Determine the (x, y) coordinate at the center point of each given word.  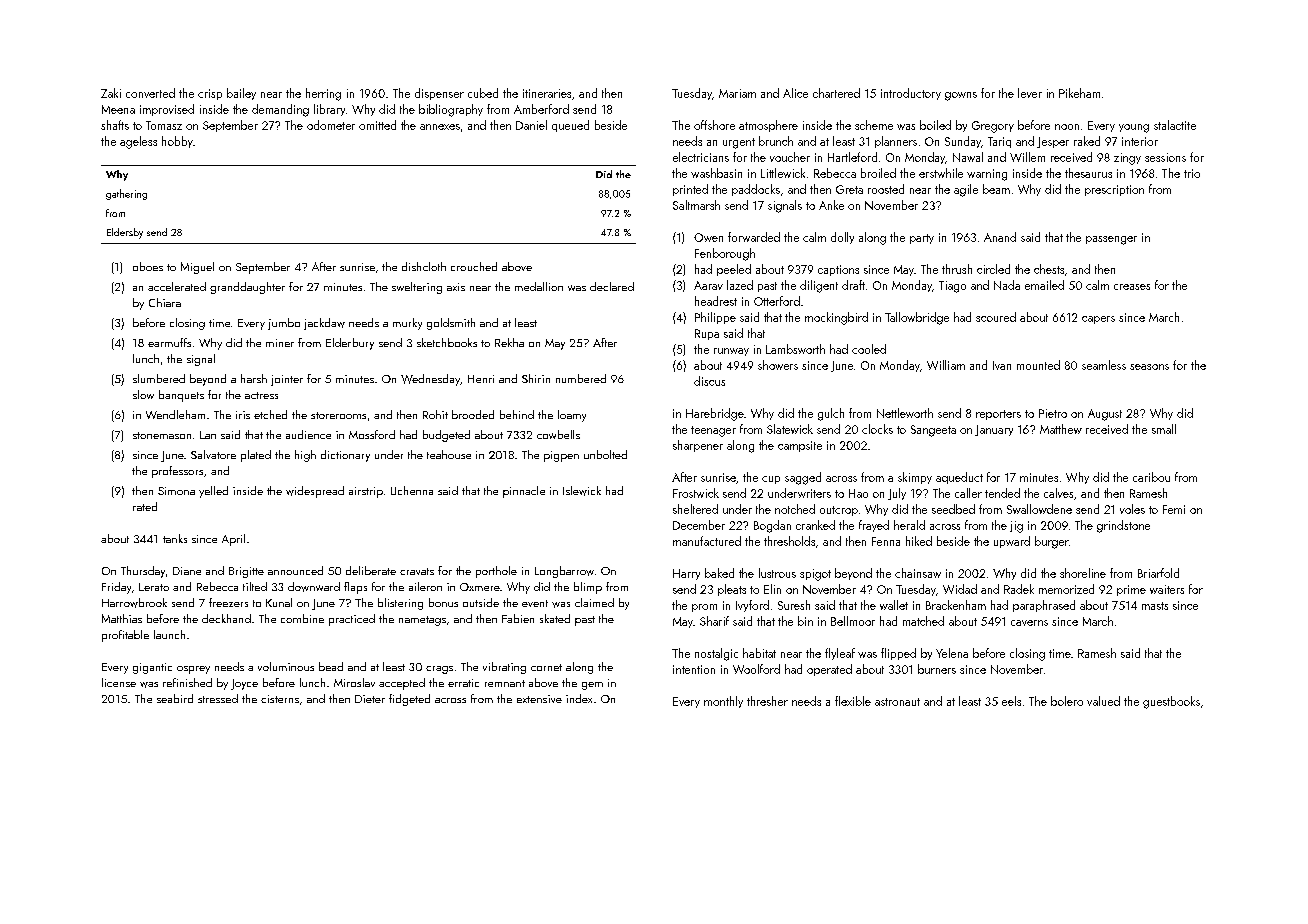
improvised (167, 110)
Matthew (1061, 429)
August (1105, 415)
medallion (539, 286)
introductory (911, 94)
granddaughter (247, 288)
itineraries (547, 93)
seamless (1104, 365)
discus (709, 381)
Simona (176, 491)
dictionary (345, 456)
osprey (193, 670)
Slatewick (790, 429)
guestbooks (1171, 702)
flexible (853, 701)
